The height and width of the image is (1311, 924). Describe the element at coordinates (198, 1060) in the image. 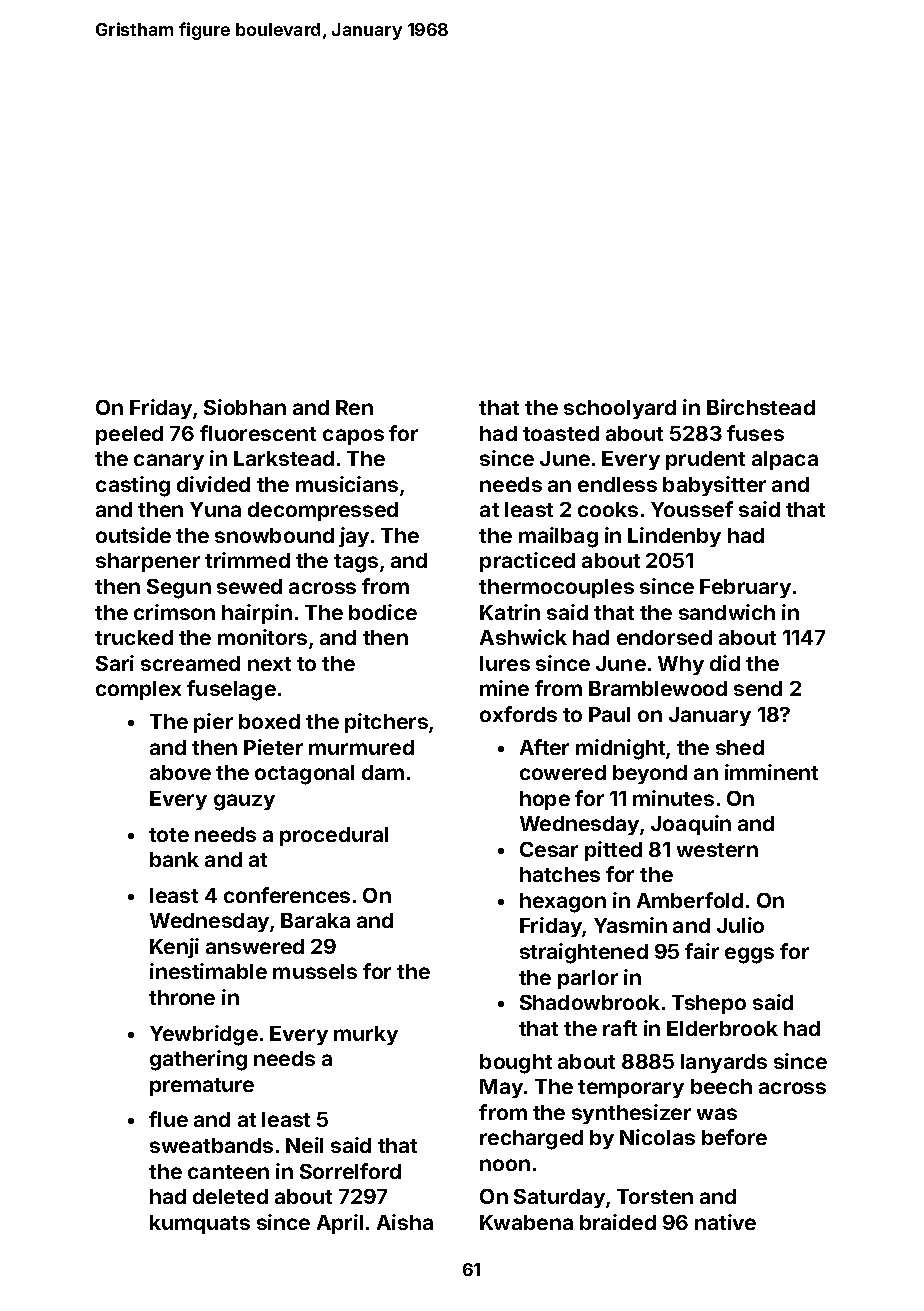

I see `gathering` at that location.
